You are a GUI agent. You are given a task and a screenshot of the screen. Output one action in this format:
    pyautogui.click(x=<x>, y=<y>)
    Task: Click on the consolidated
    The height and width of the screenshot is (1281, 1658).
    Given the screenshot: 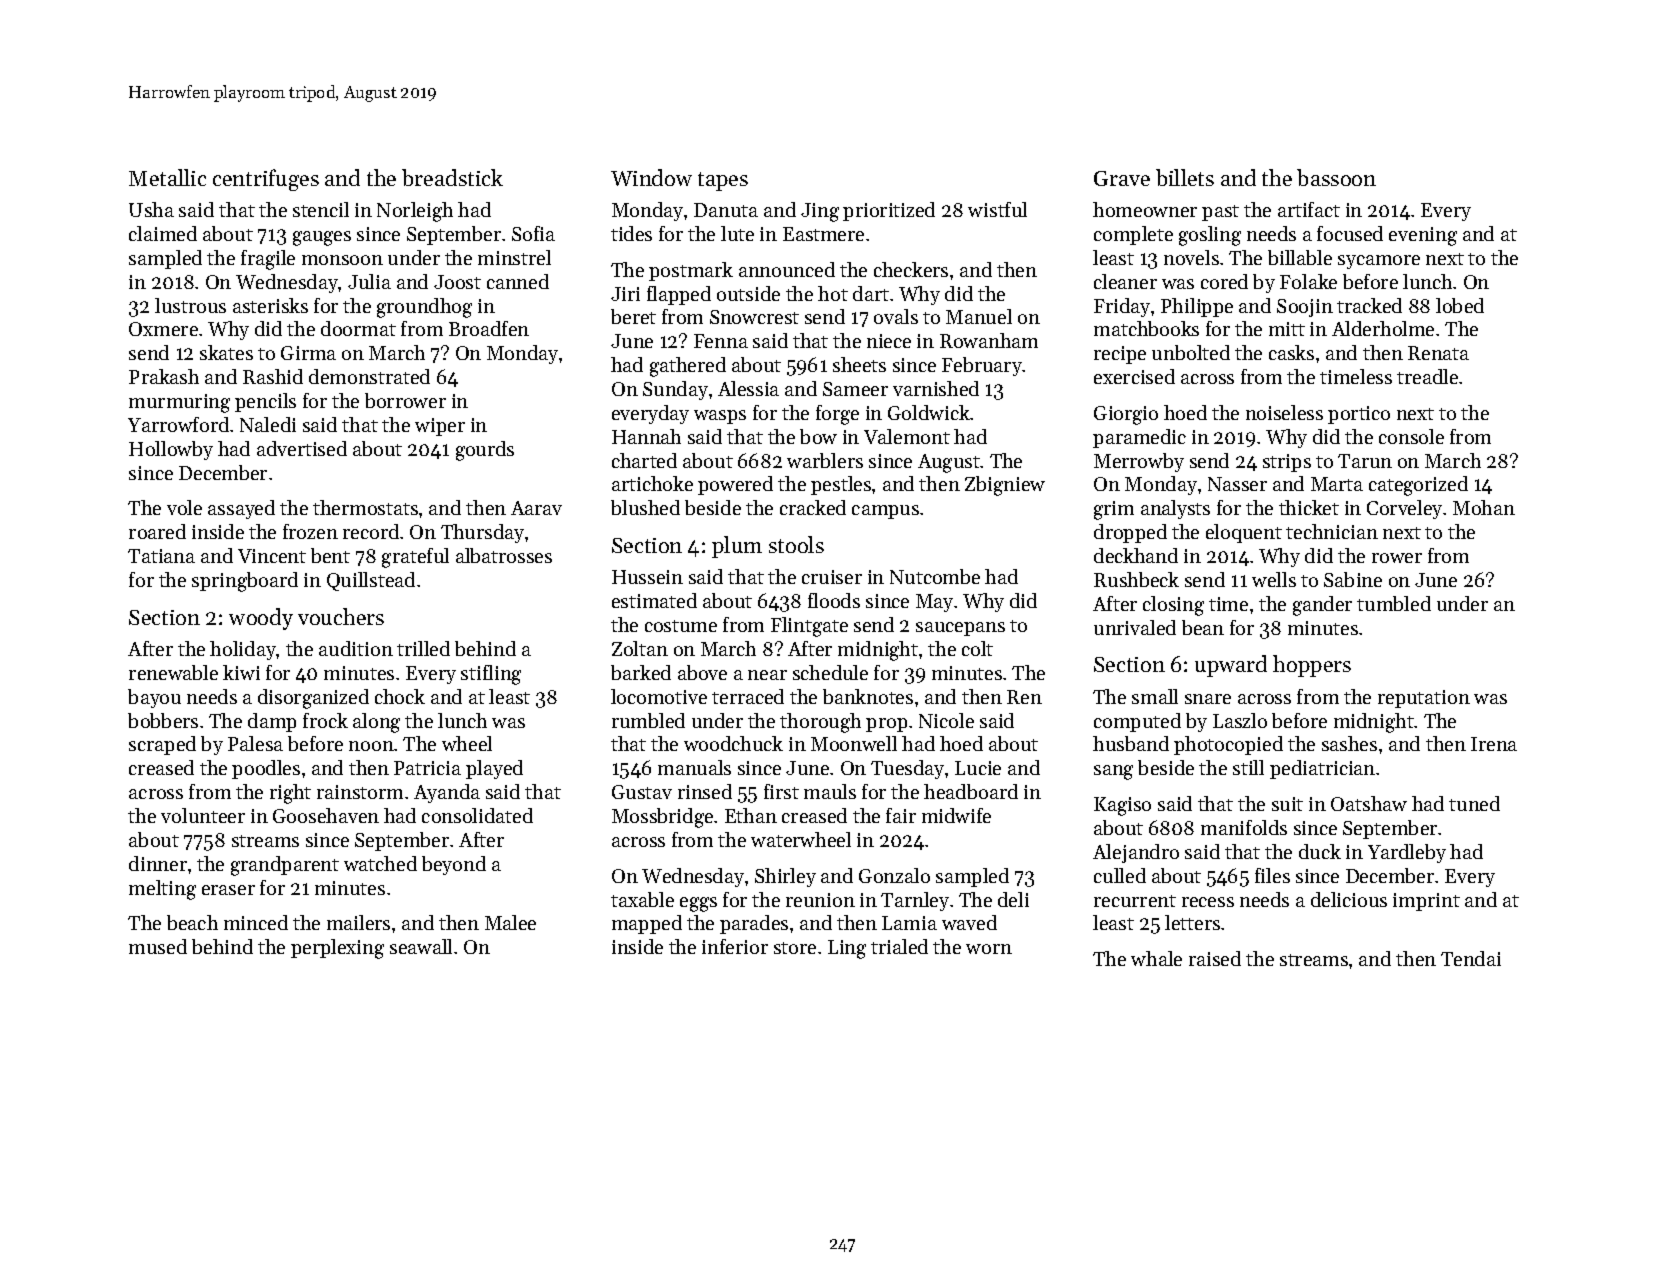 What is the action you would take?
    pyautogui.click(x=477, y=815)
